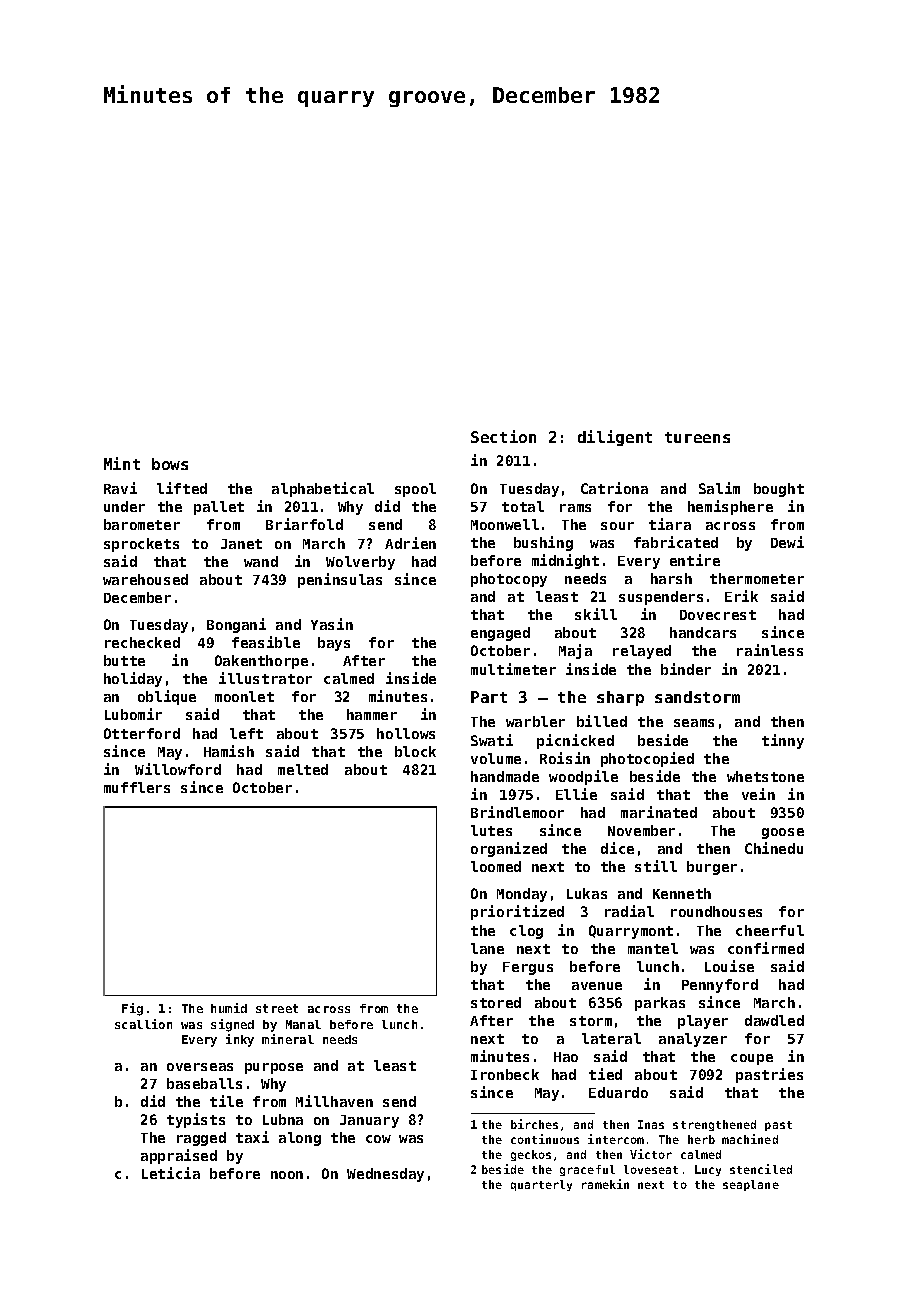 Image resolution: width=908 pixels, height=1316 pixels. I want to click on Mint, so click(122, 463).
